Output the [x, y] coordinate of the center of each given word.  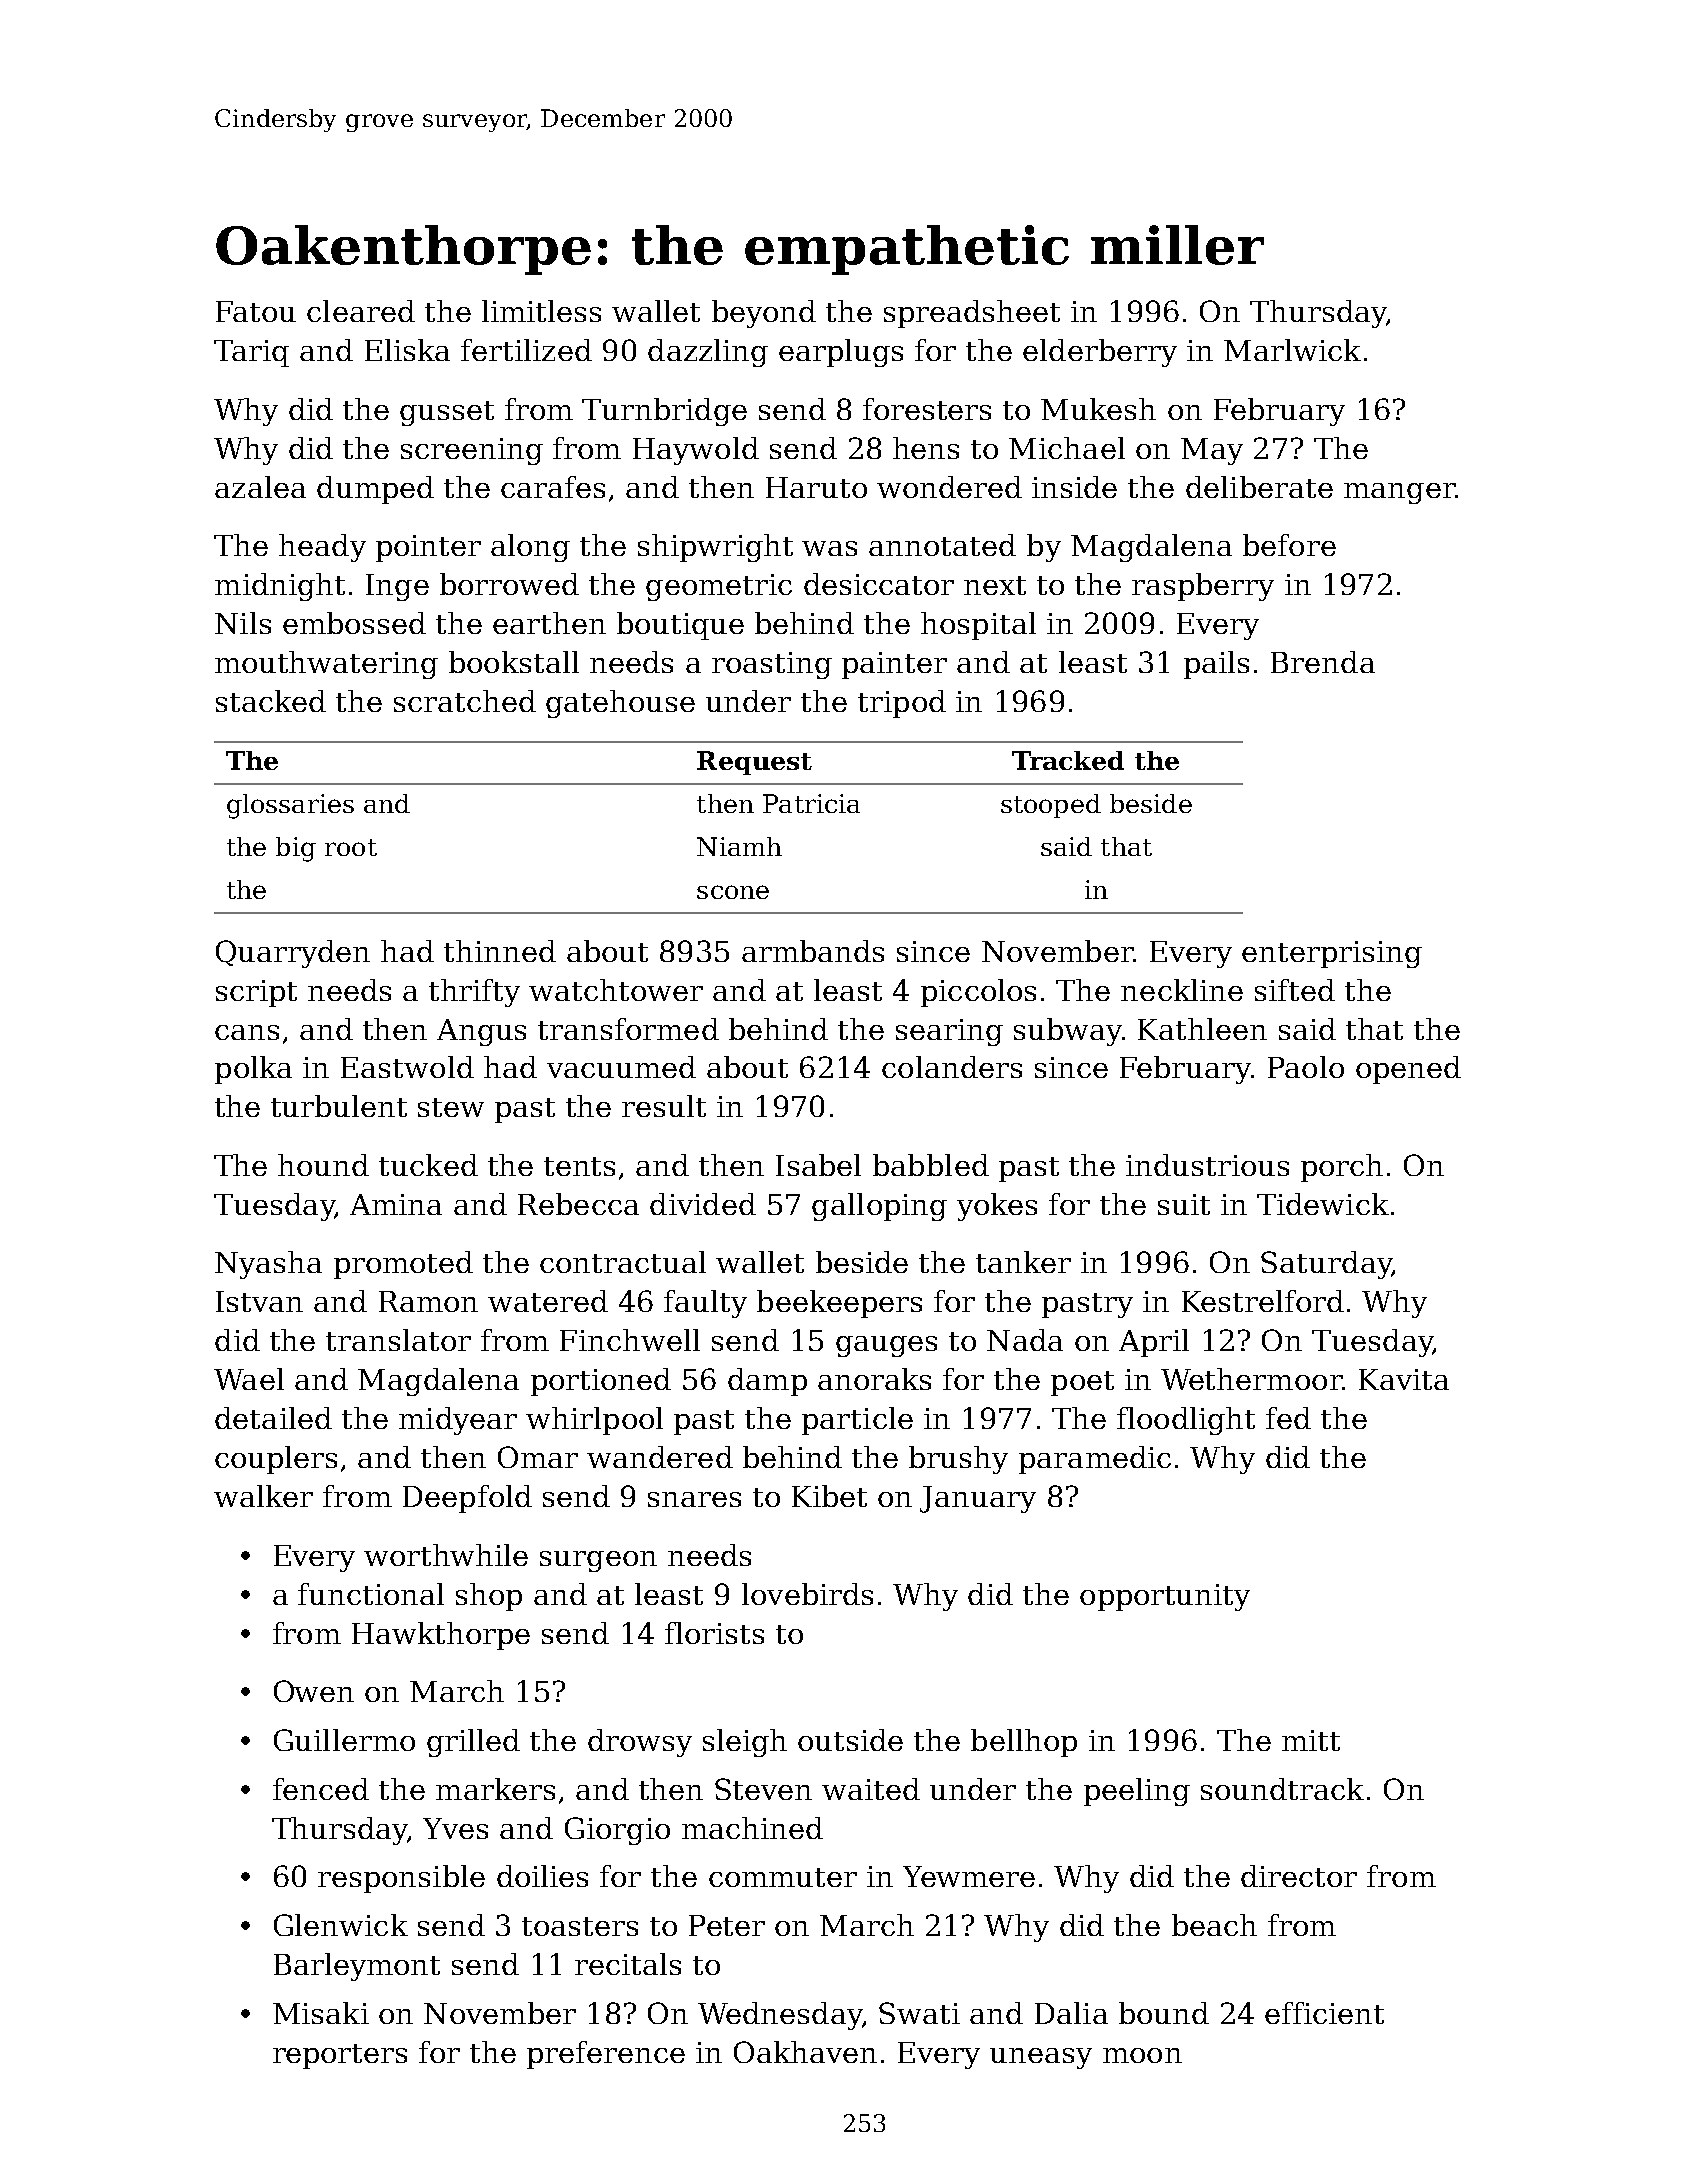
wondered [949, 487]
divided [703, 1204]
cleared [361, 311]
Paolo [1306, 1067]
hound [323, 1165]
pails [1216, 665]
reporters [340, 2056]
